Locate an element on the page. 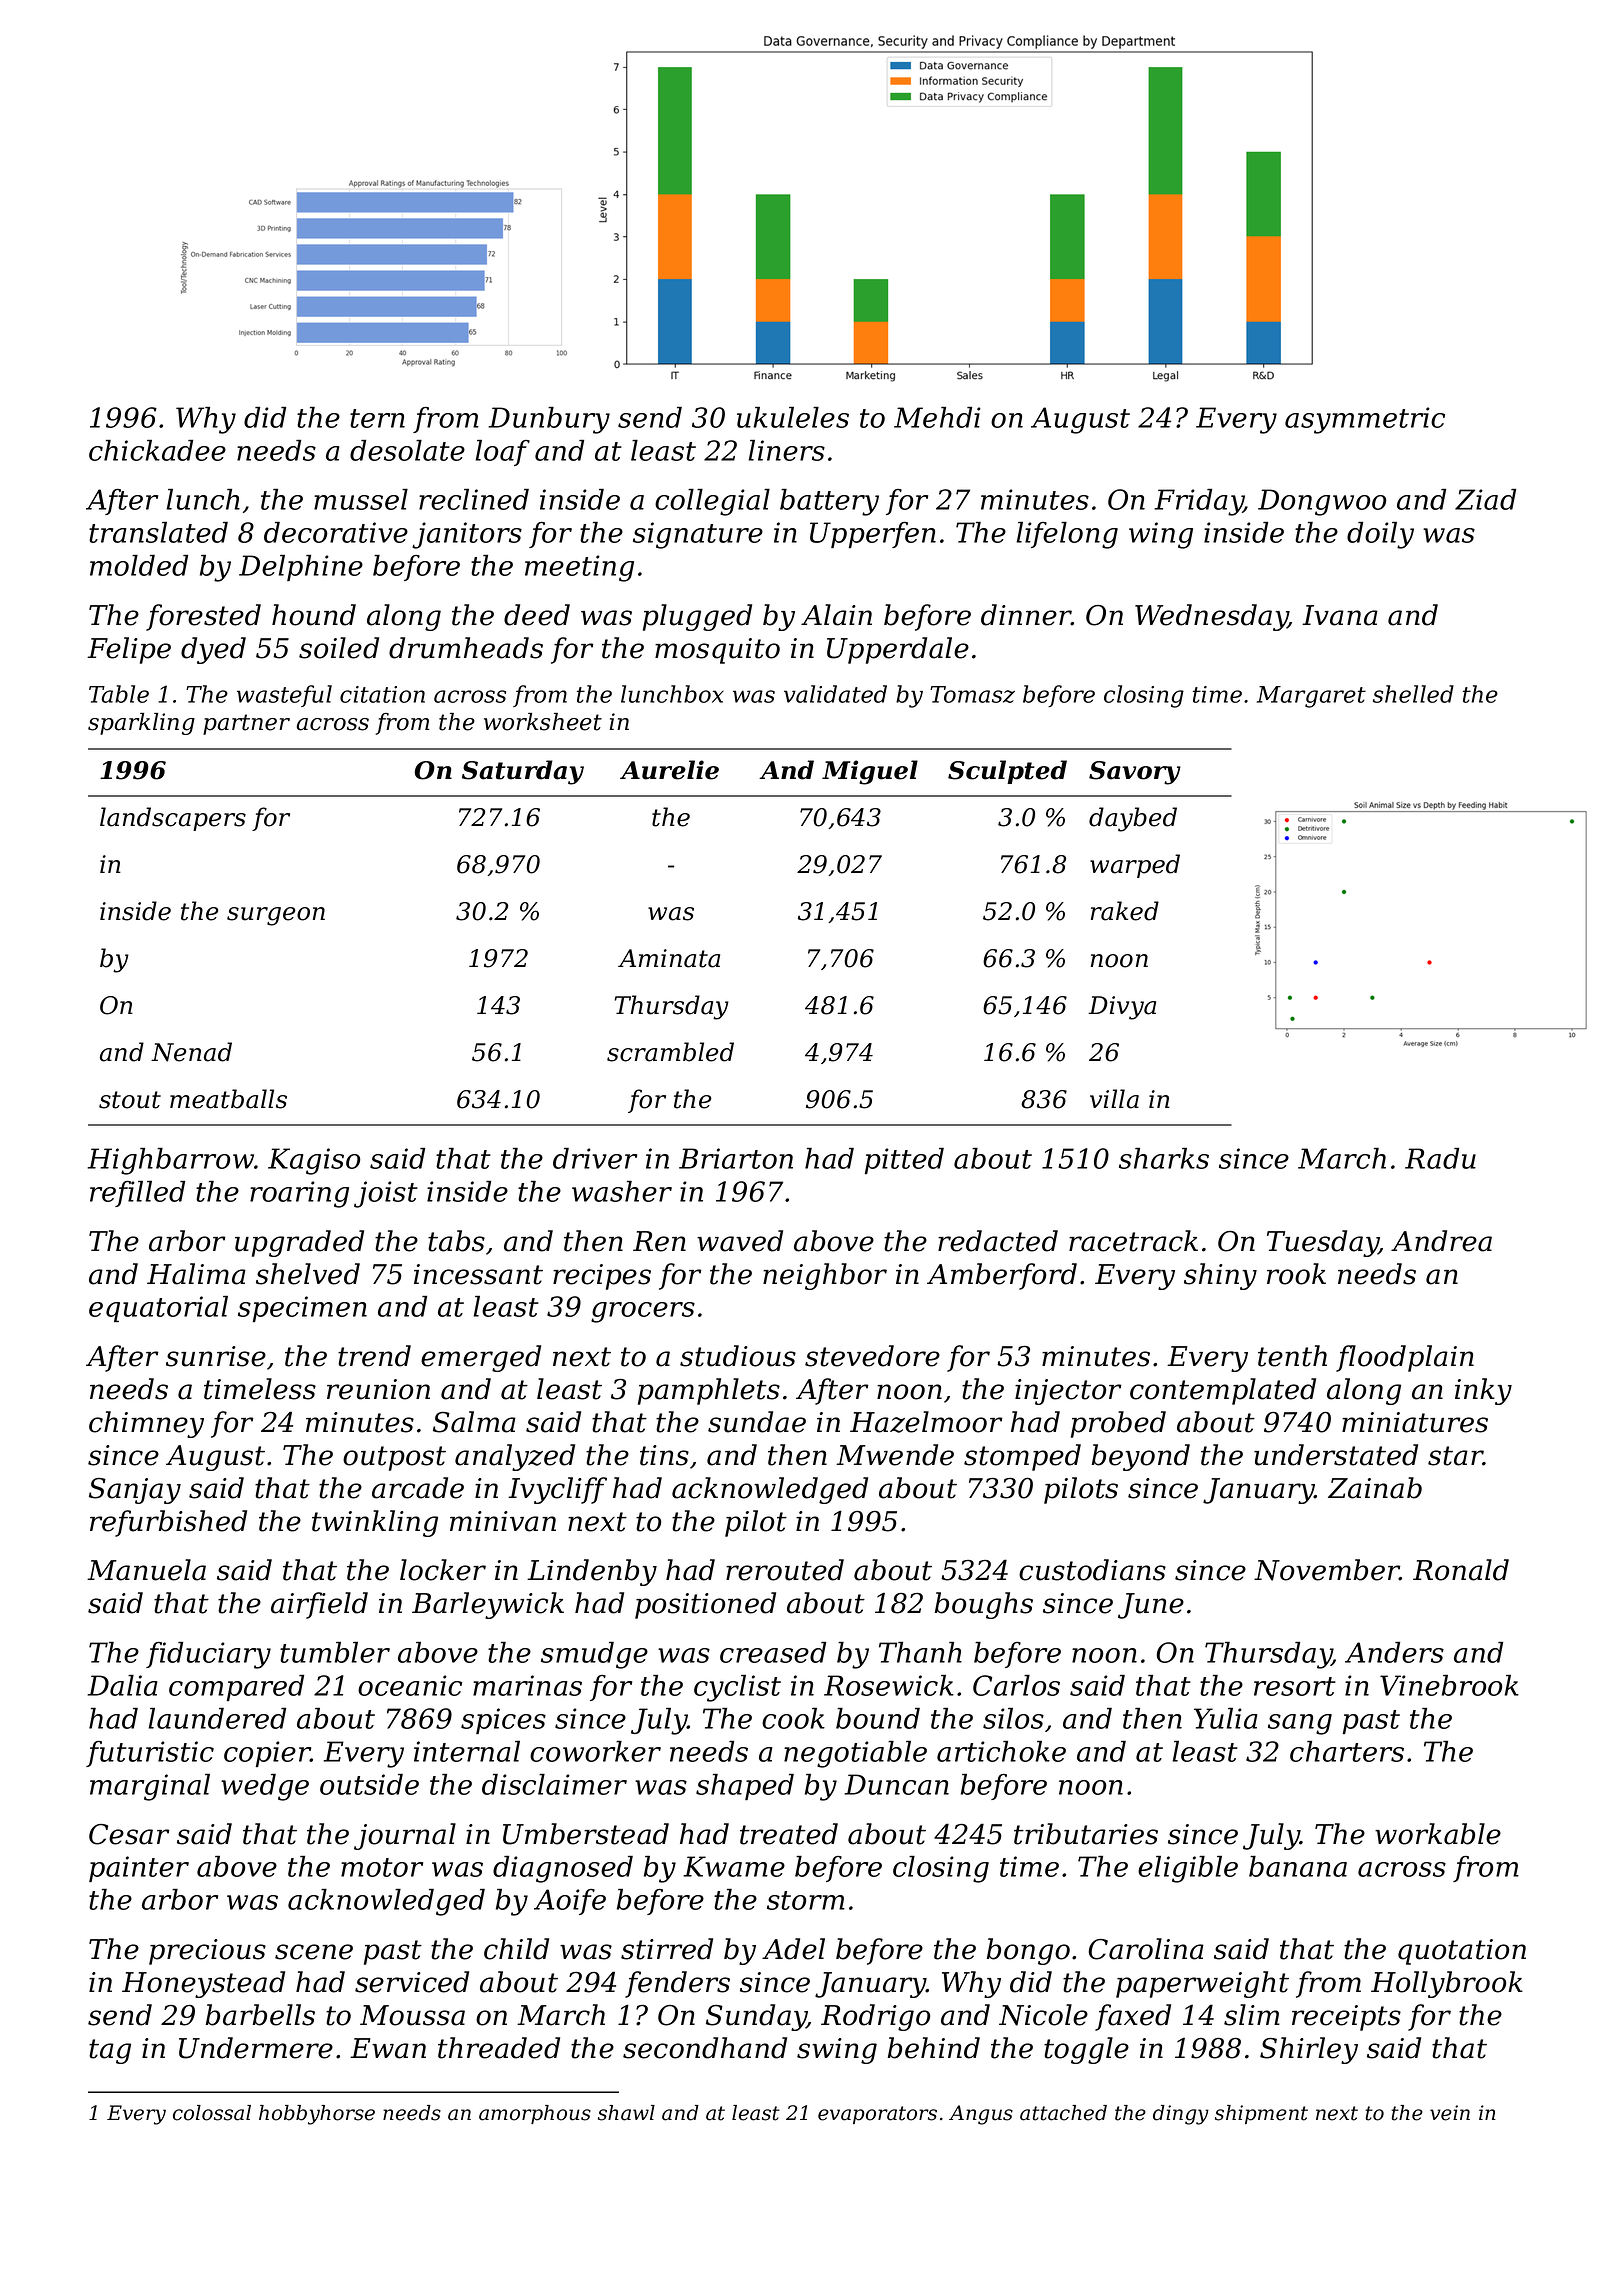  tributaries is located at coordinates (1086, 1834).
